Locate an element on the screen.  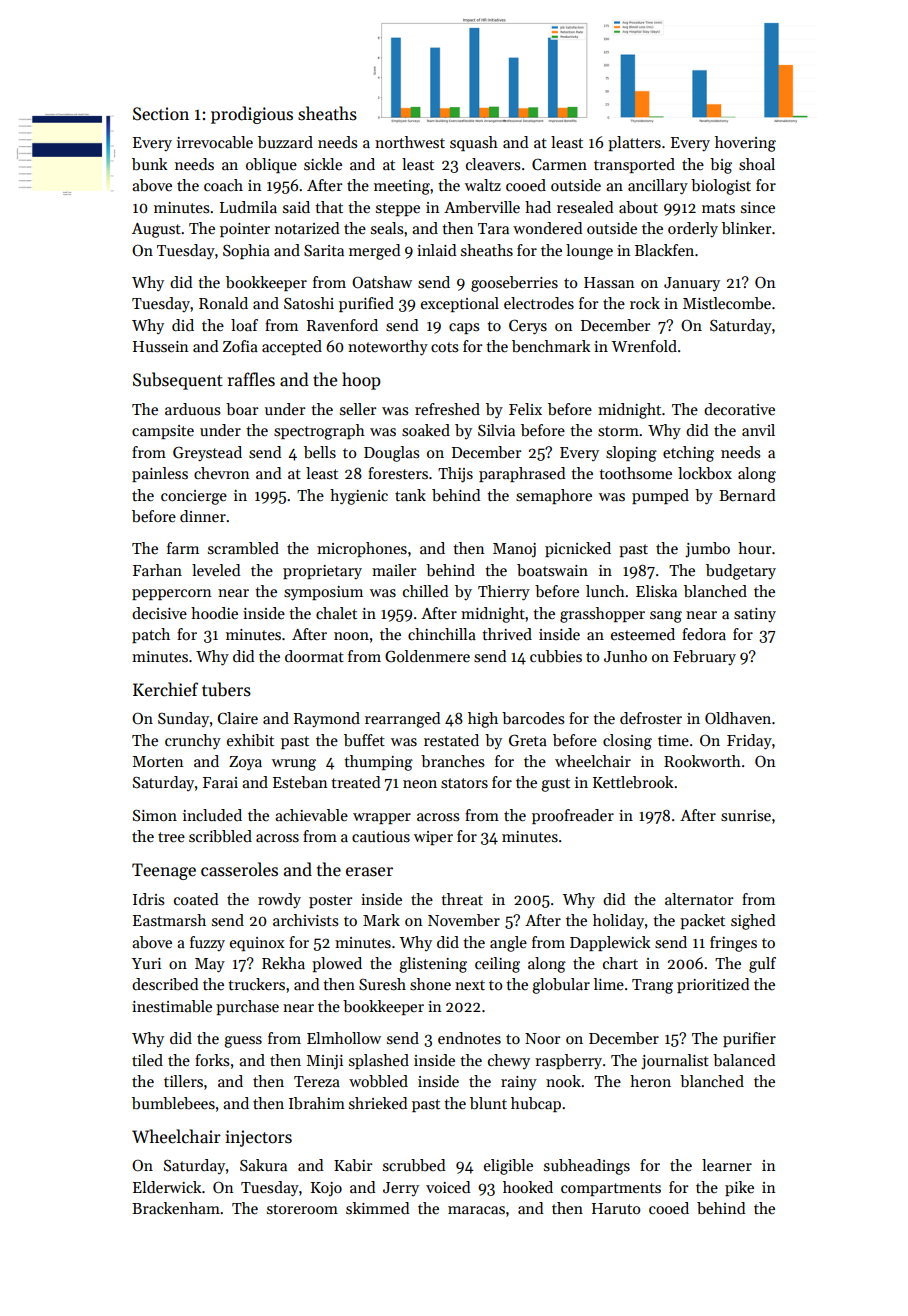
Hussein is located at coordinates (160, 346).
